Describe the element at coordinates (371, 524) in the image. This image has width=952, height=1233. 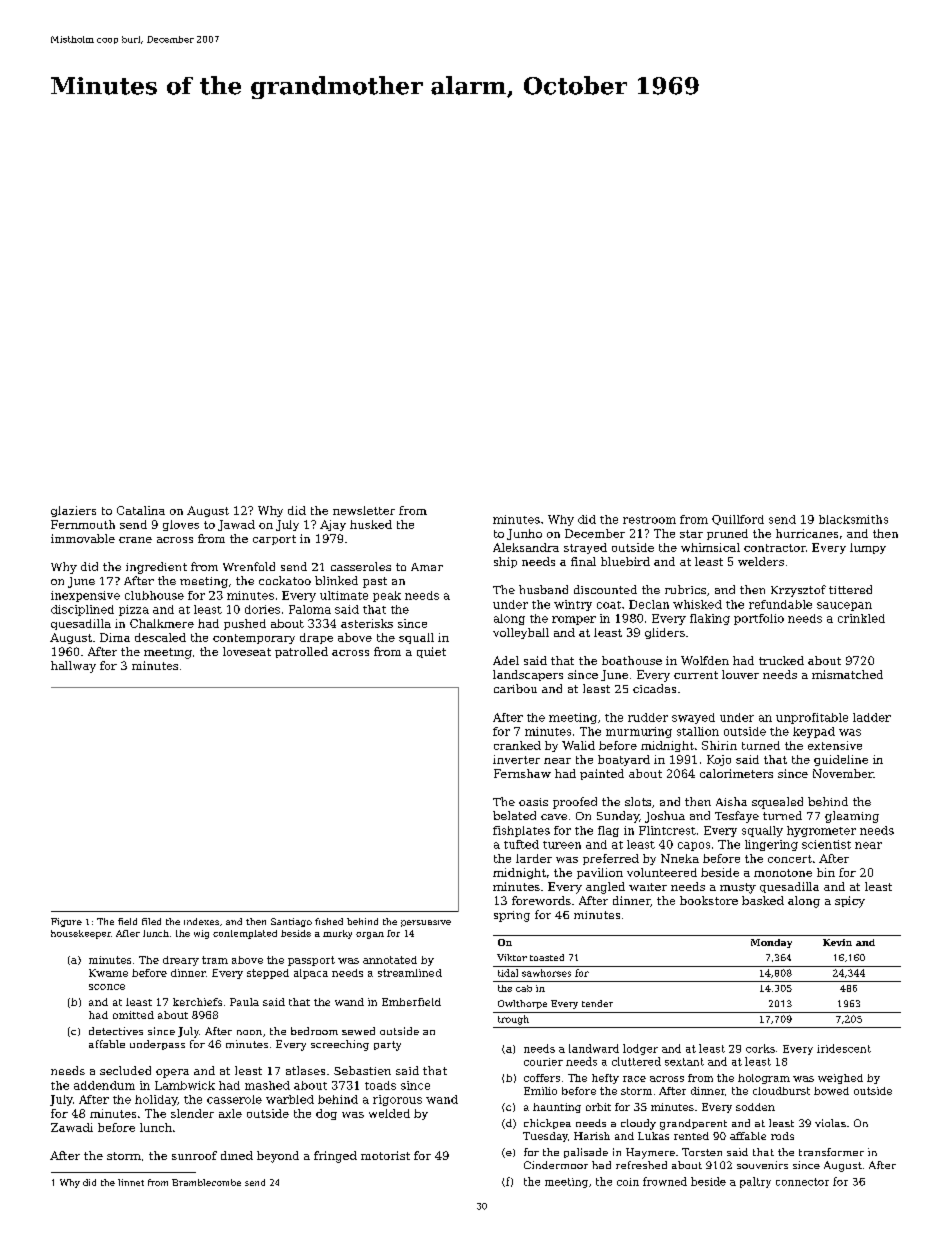
I see `husked` at that location.
